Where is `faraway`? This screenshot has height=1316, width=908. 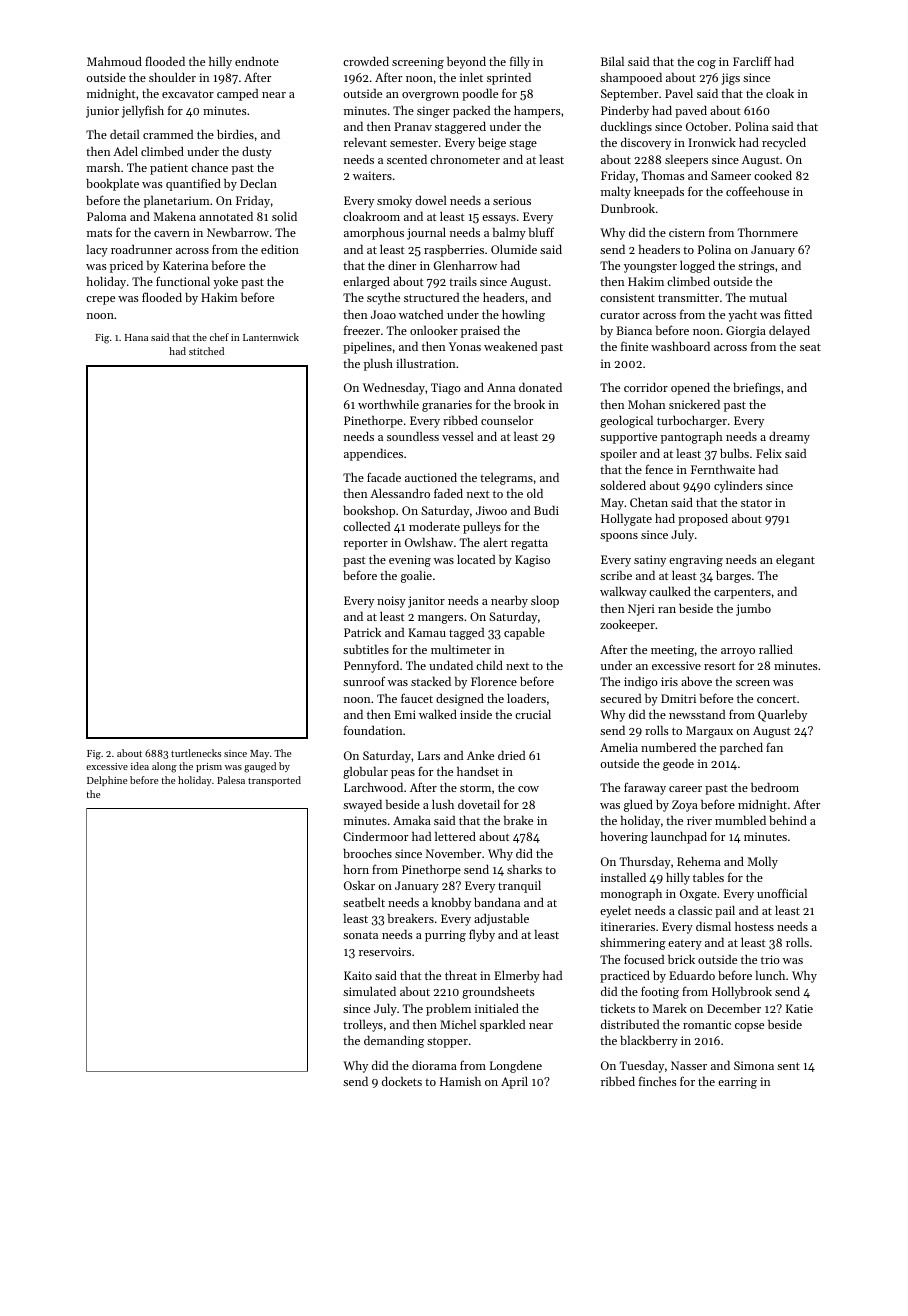 faraway is located at coordinates (645, 788).
